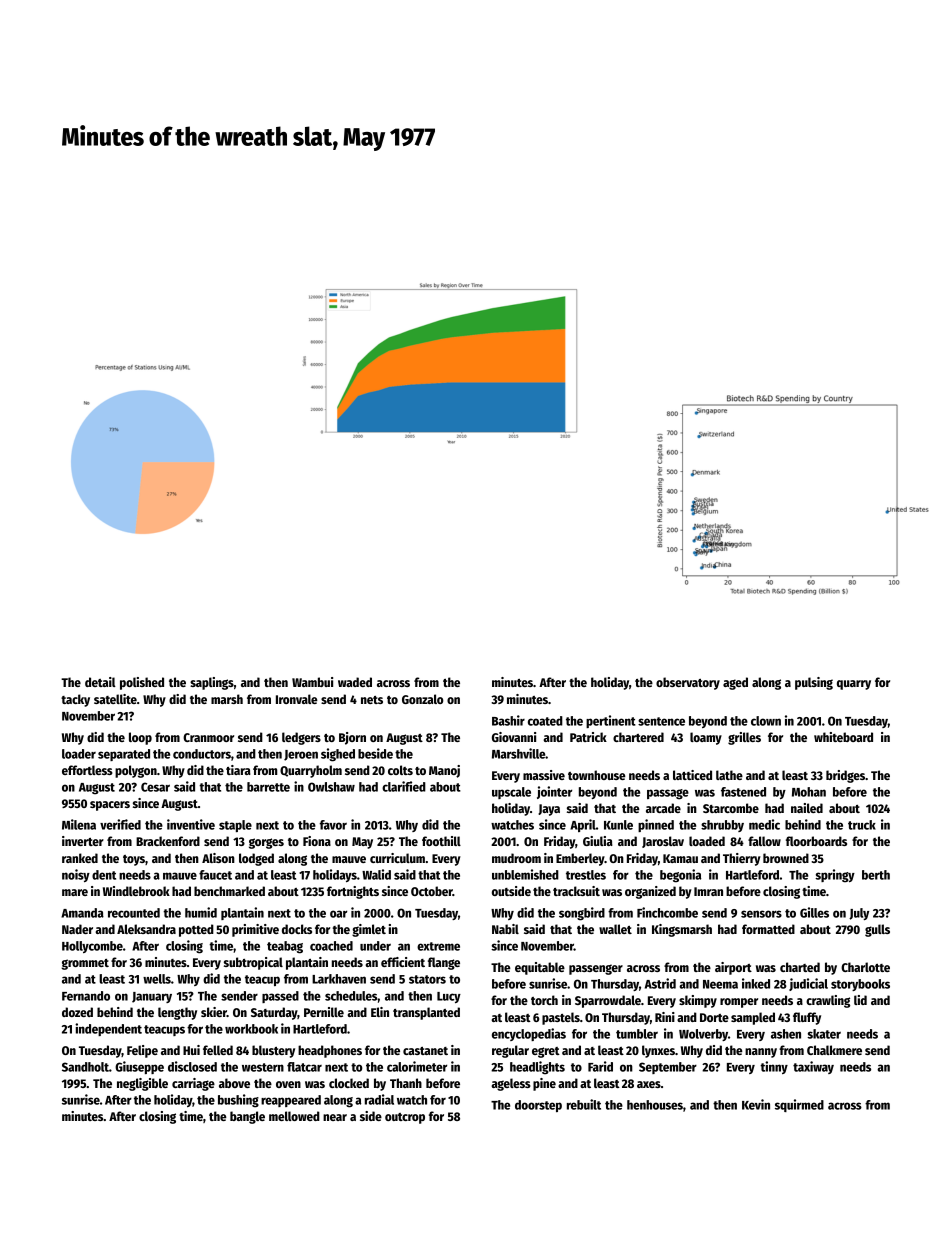 The image size is (952, 1233). Describe the element at coordinates (582, 914) in the image. I see `songbird` at that location.
